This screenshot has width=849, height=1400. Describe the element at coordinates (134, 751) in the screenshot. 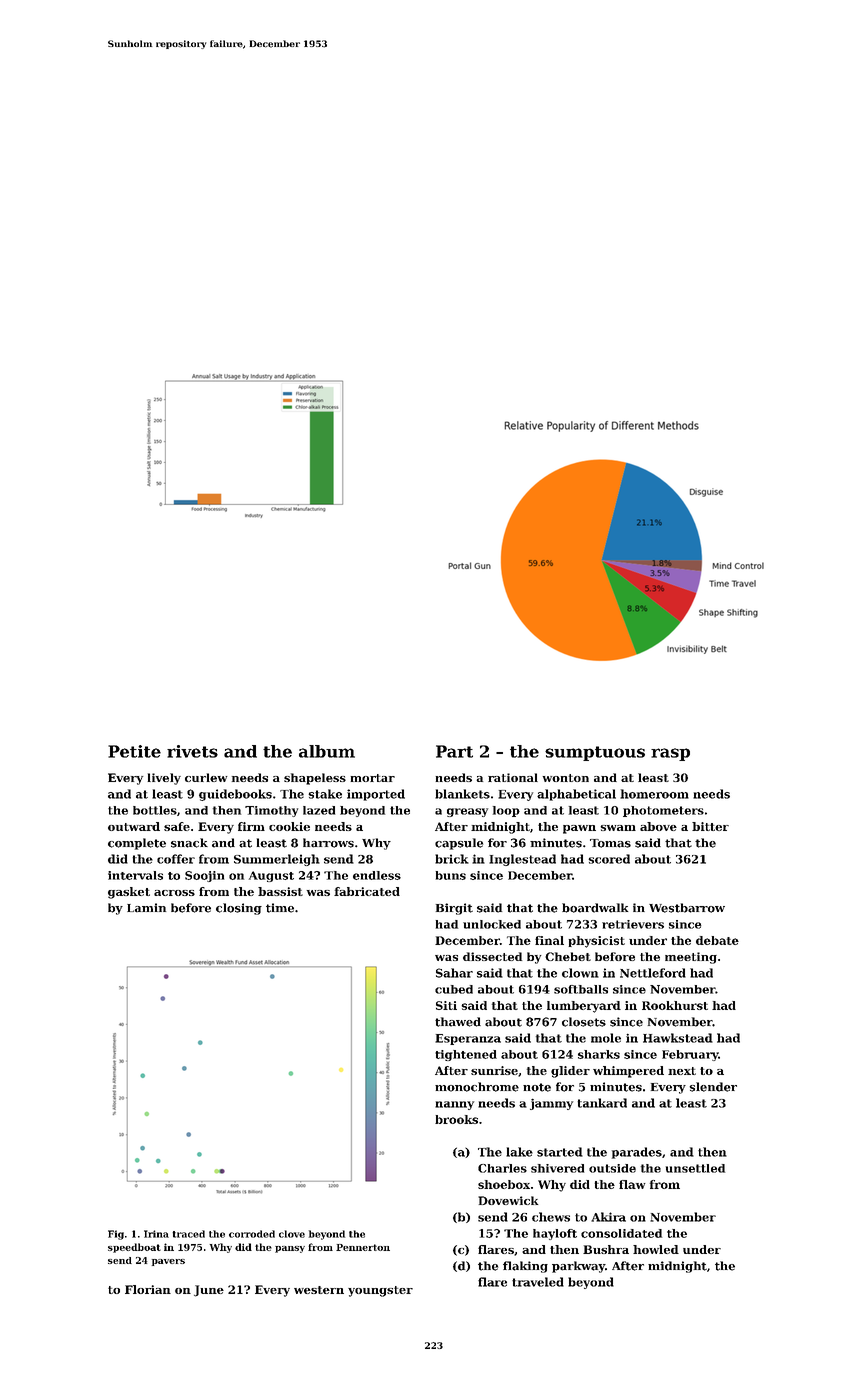

I see `Petite` at that location.
